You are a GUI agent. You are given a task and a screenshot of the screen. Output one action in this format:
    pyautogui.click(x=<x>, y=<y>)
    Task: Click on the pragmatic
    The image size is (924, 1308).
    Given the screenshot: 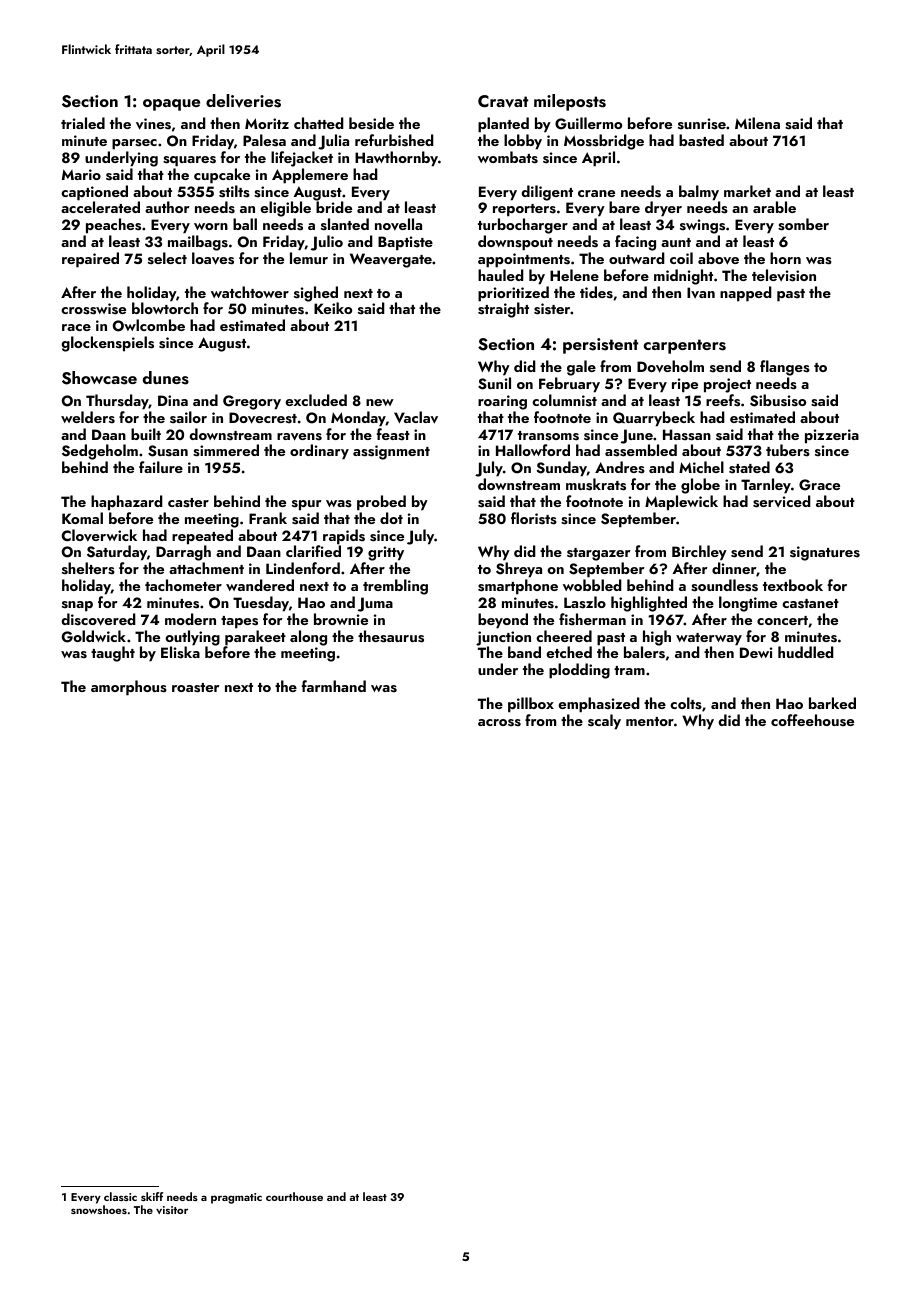 What is the action you would take?
    pyautogui.click(x=236, y=1198)
